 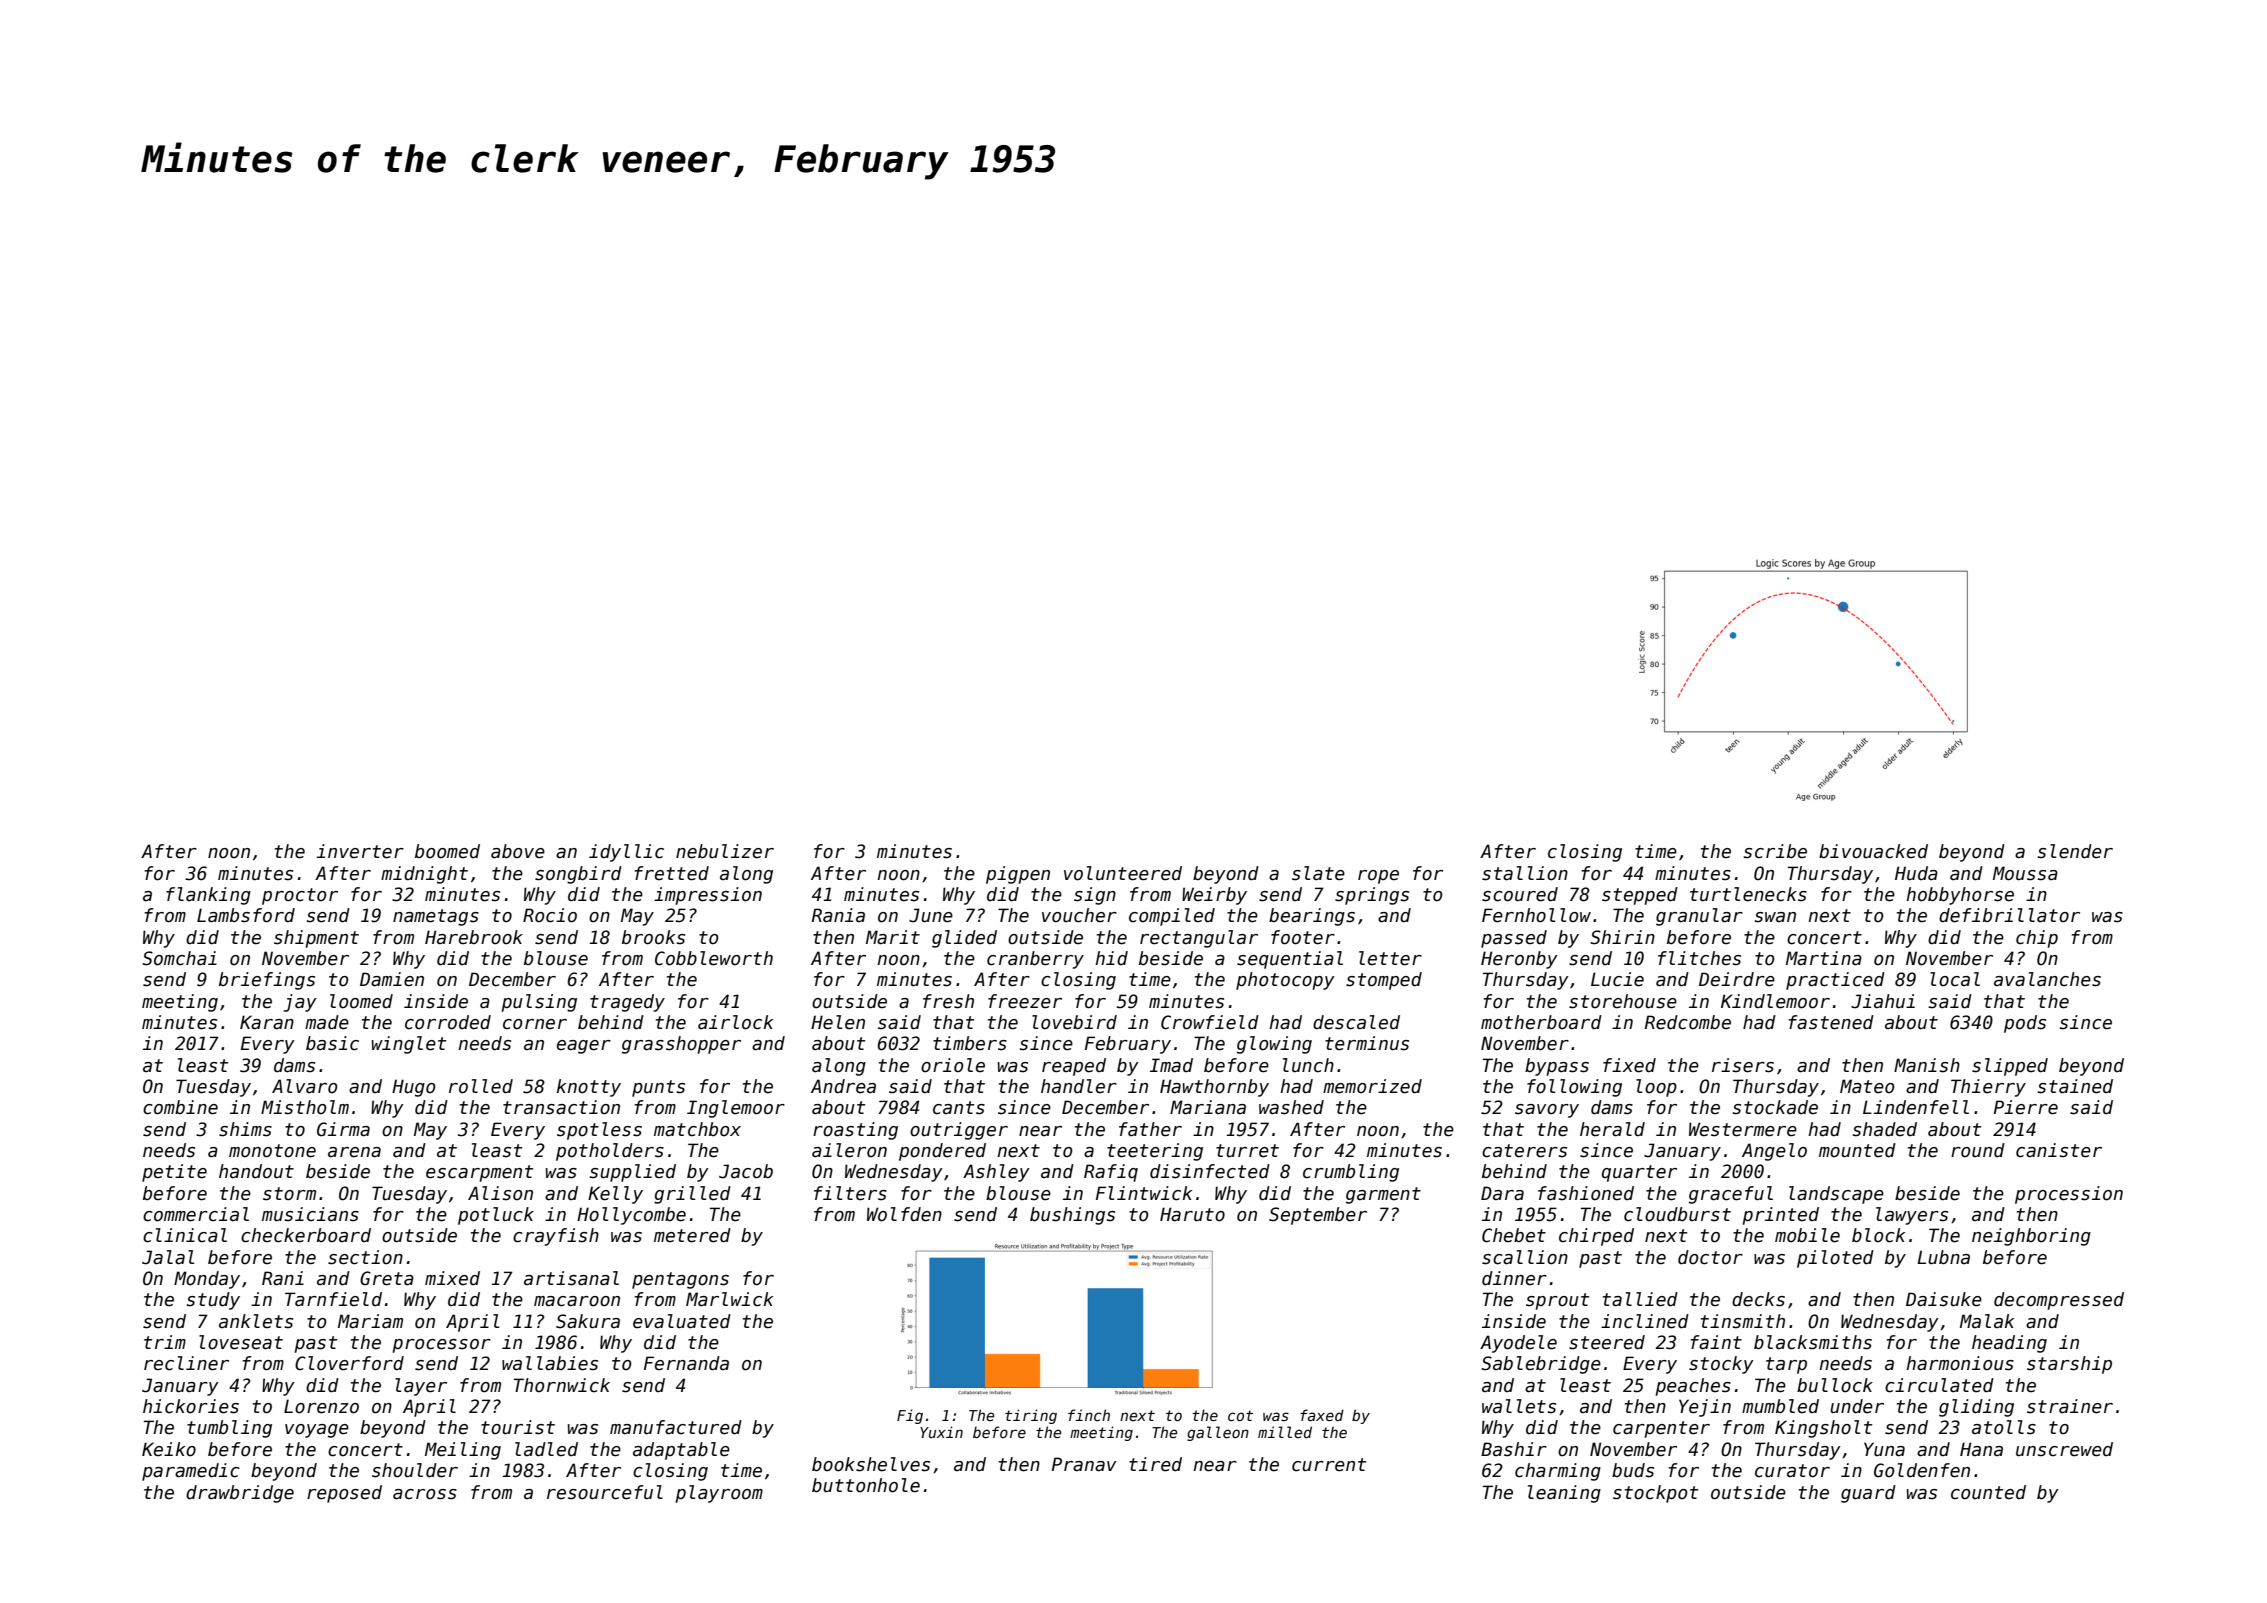 I want to click on fastened, so click(x=1831, y=1022).
